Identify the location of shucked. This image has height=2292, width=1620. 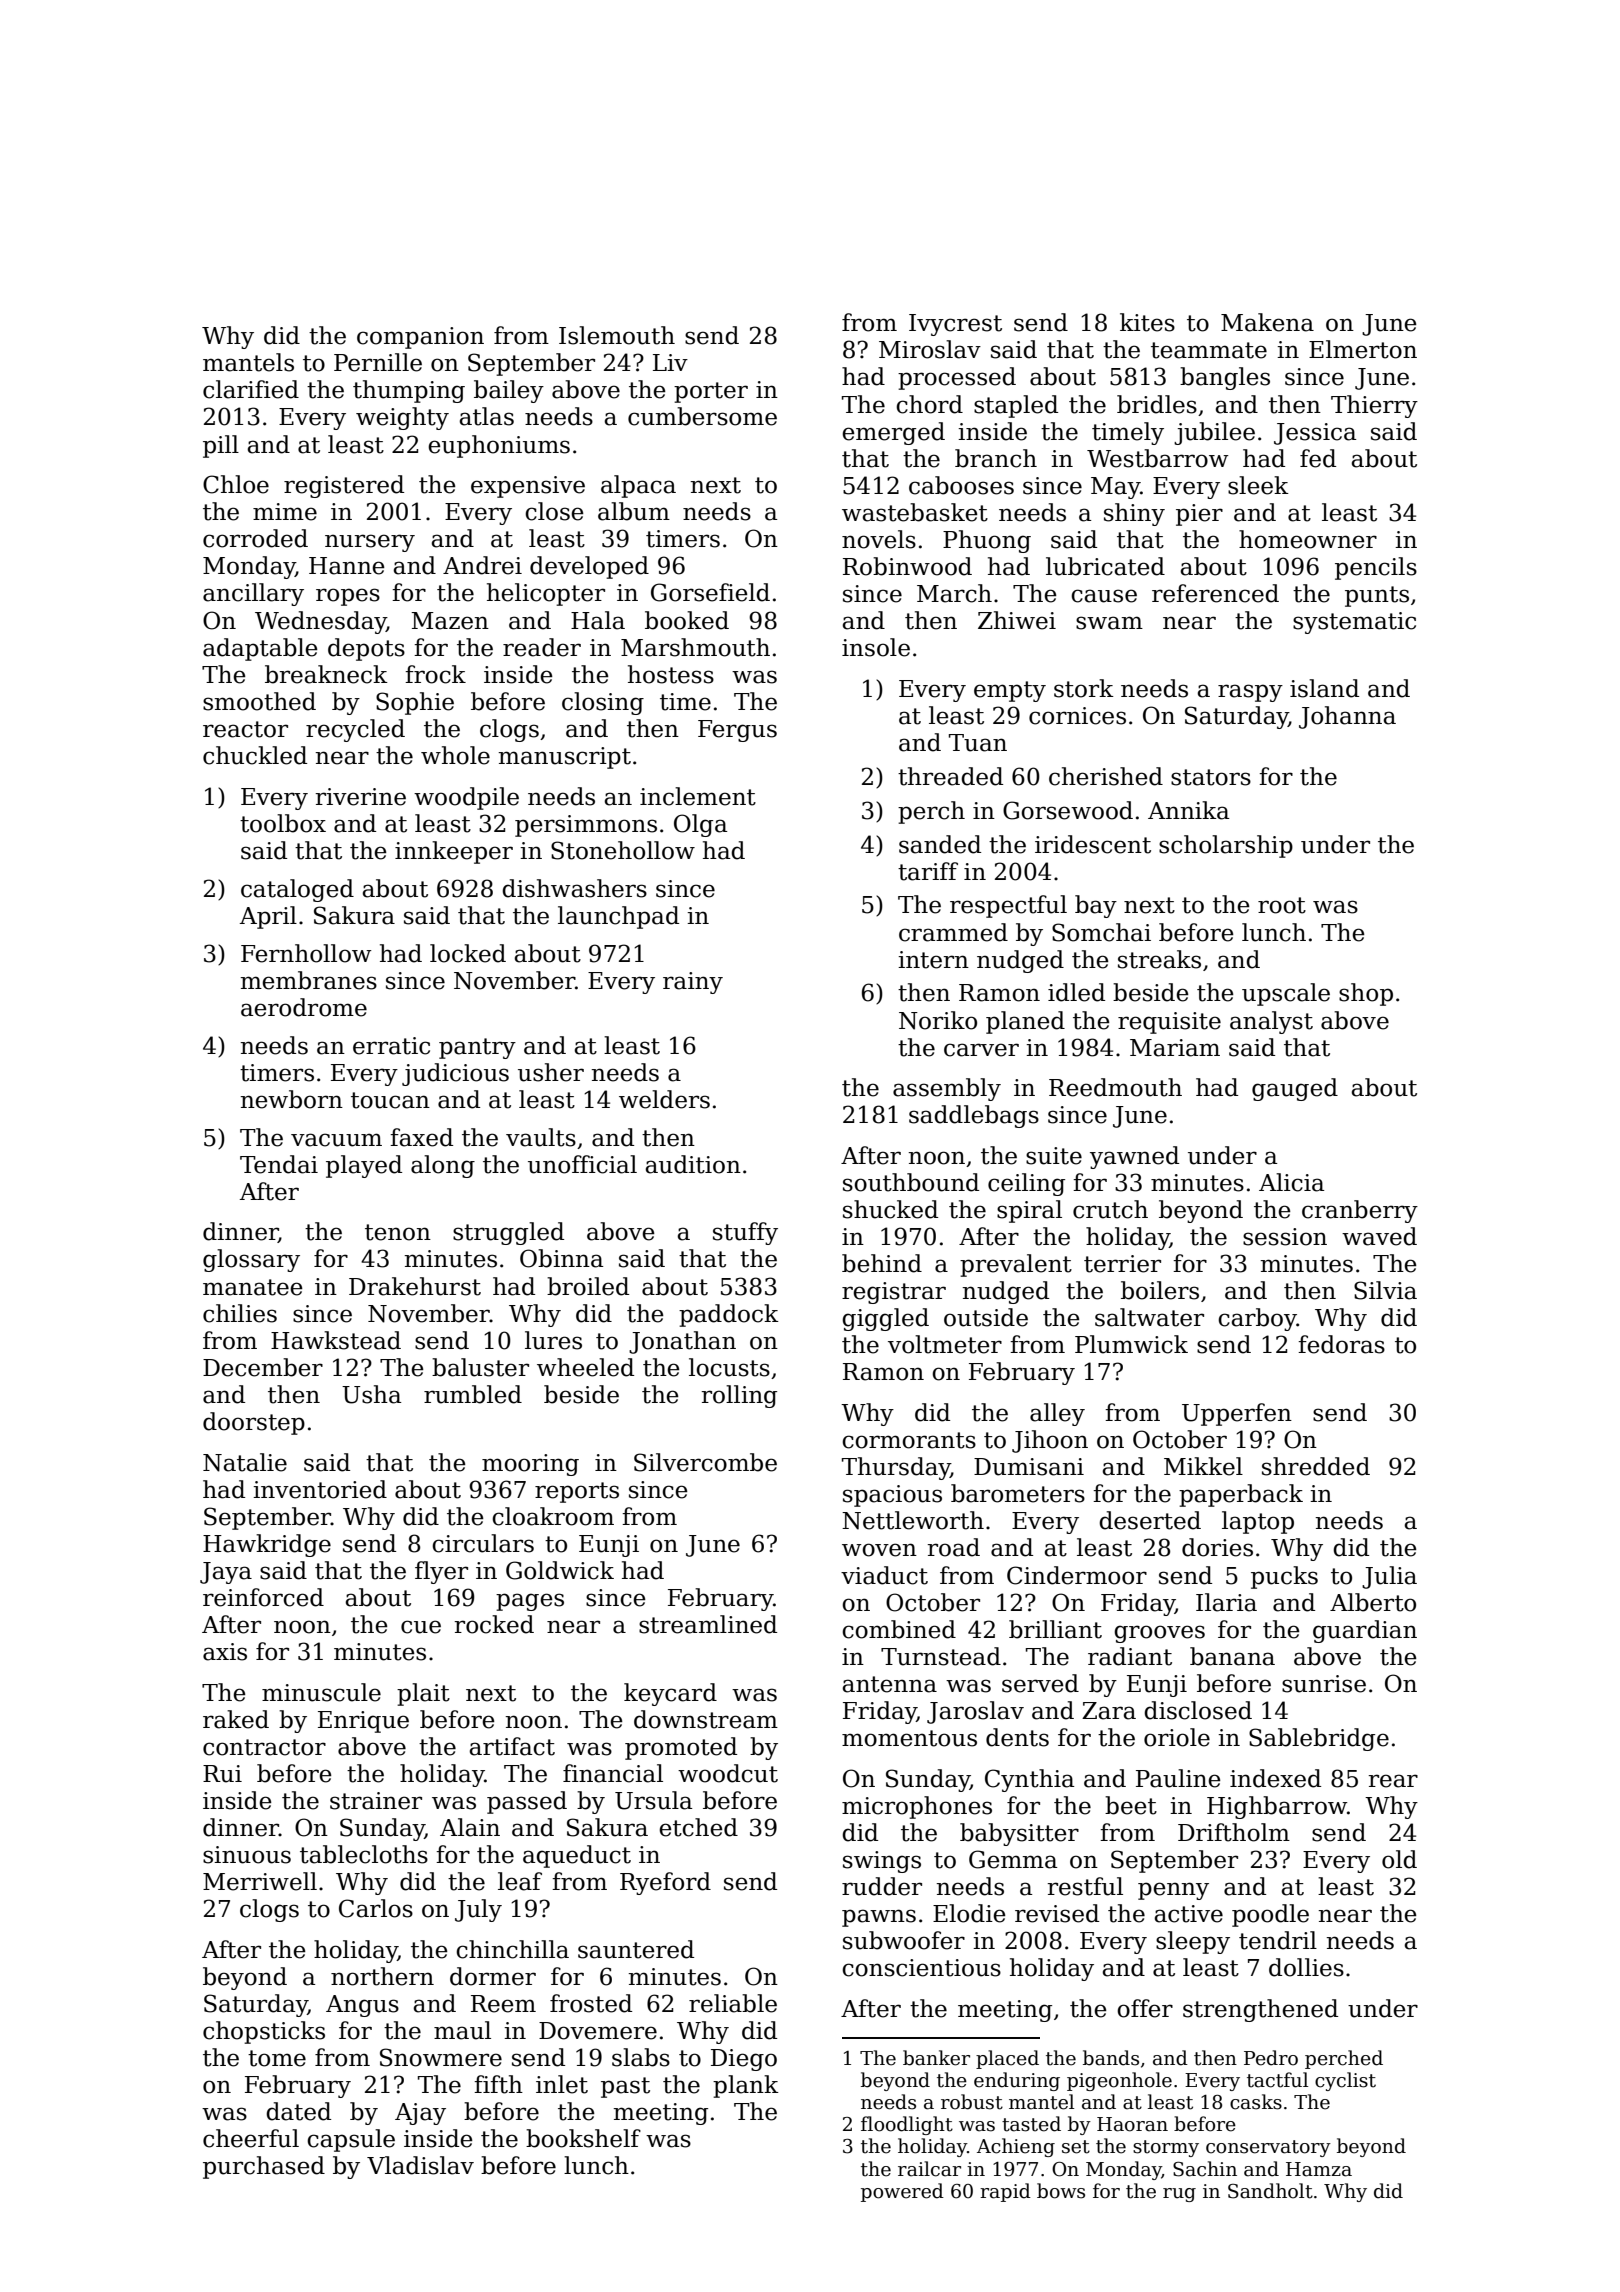
(890, 1209).
